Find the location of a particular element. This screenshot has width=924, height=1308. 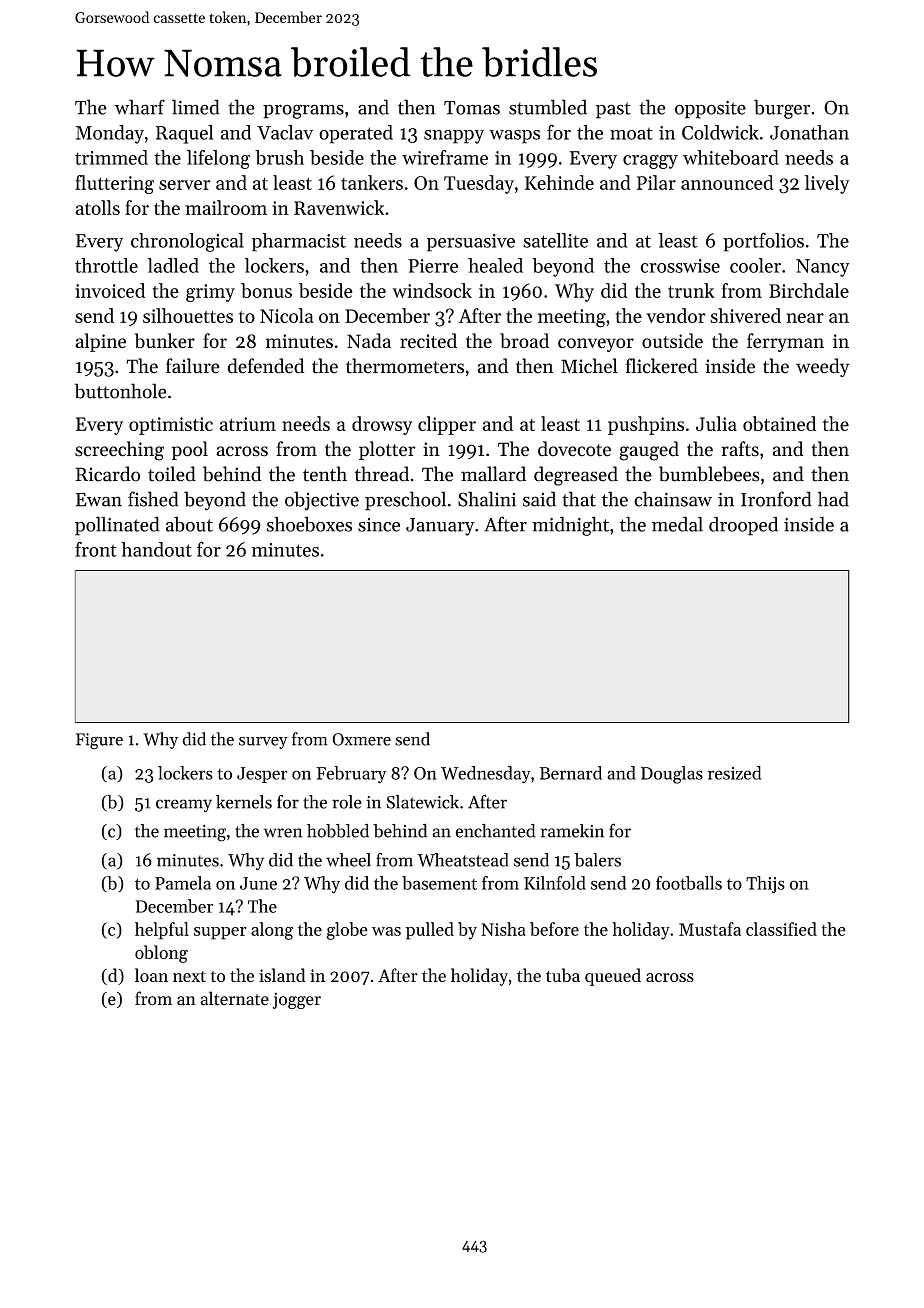

Douglas is located at coordinates (672, 775).
